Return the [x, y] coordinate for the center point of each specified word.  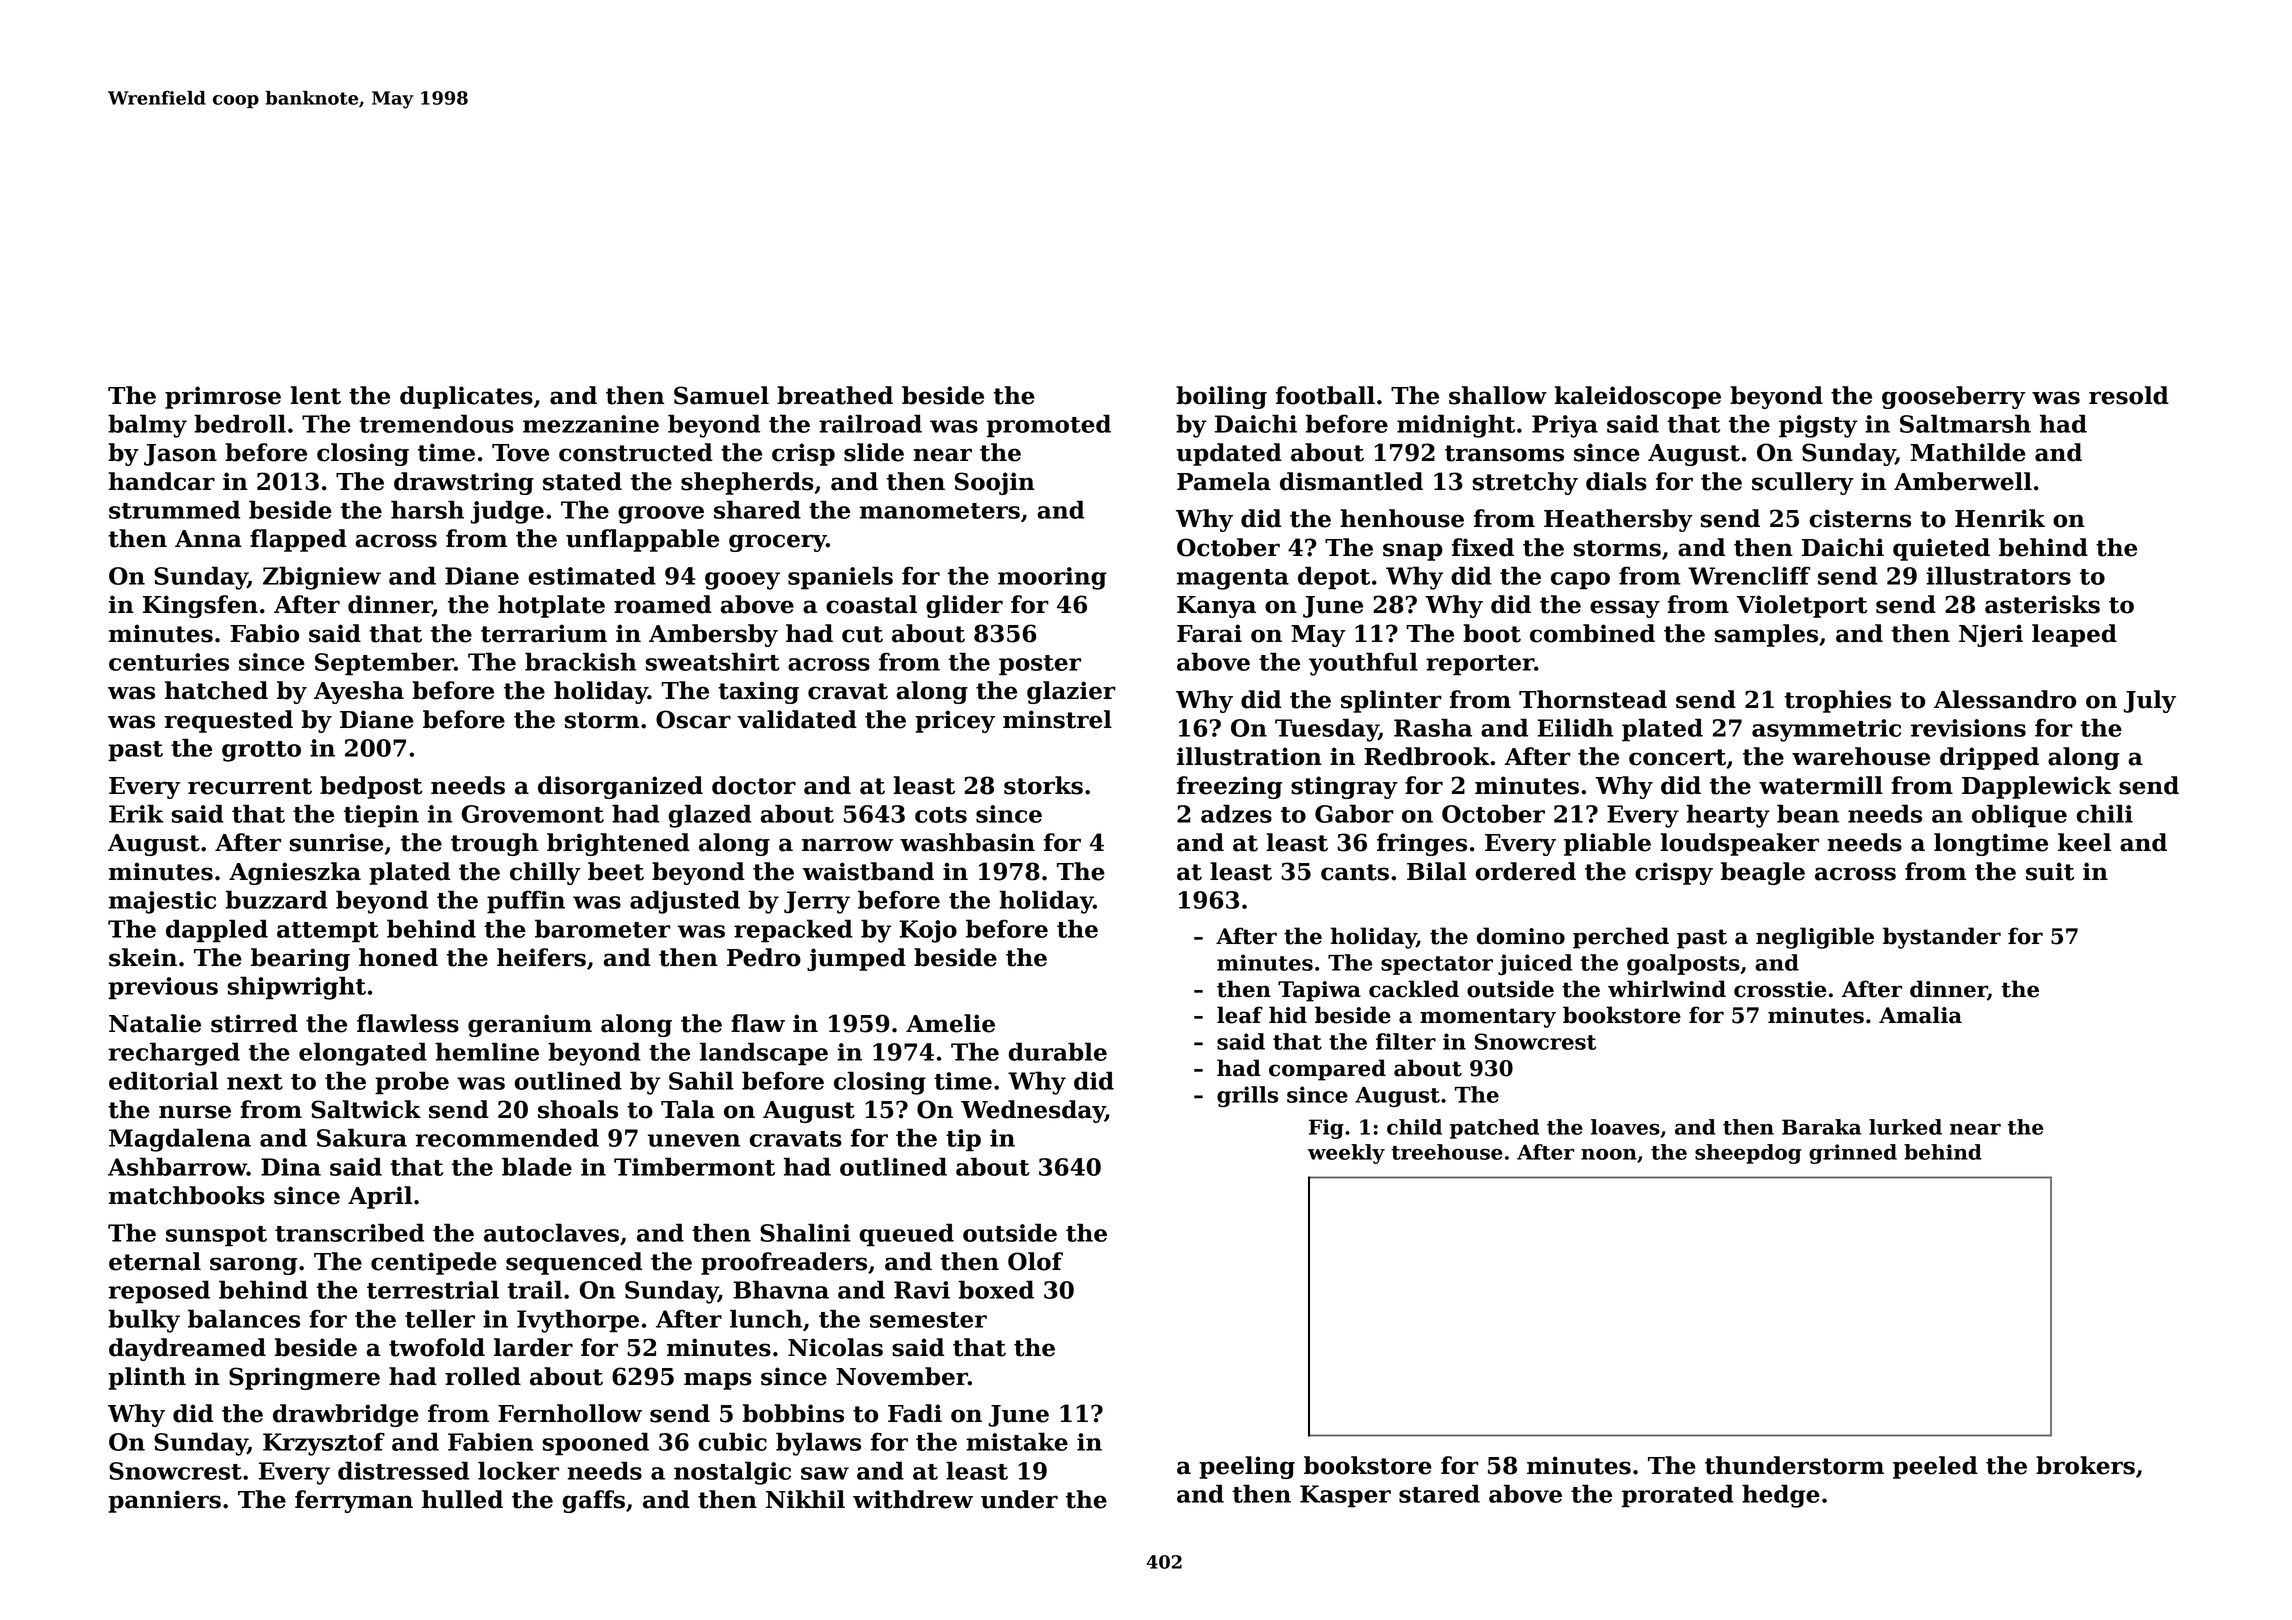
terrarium [544, 633]
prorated [1678, 1496]
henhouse [1402, 518]
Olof [1035, 1261]
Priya [1565, 426]
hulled [462, 1499]
